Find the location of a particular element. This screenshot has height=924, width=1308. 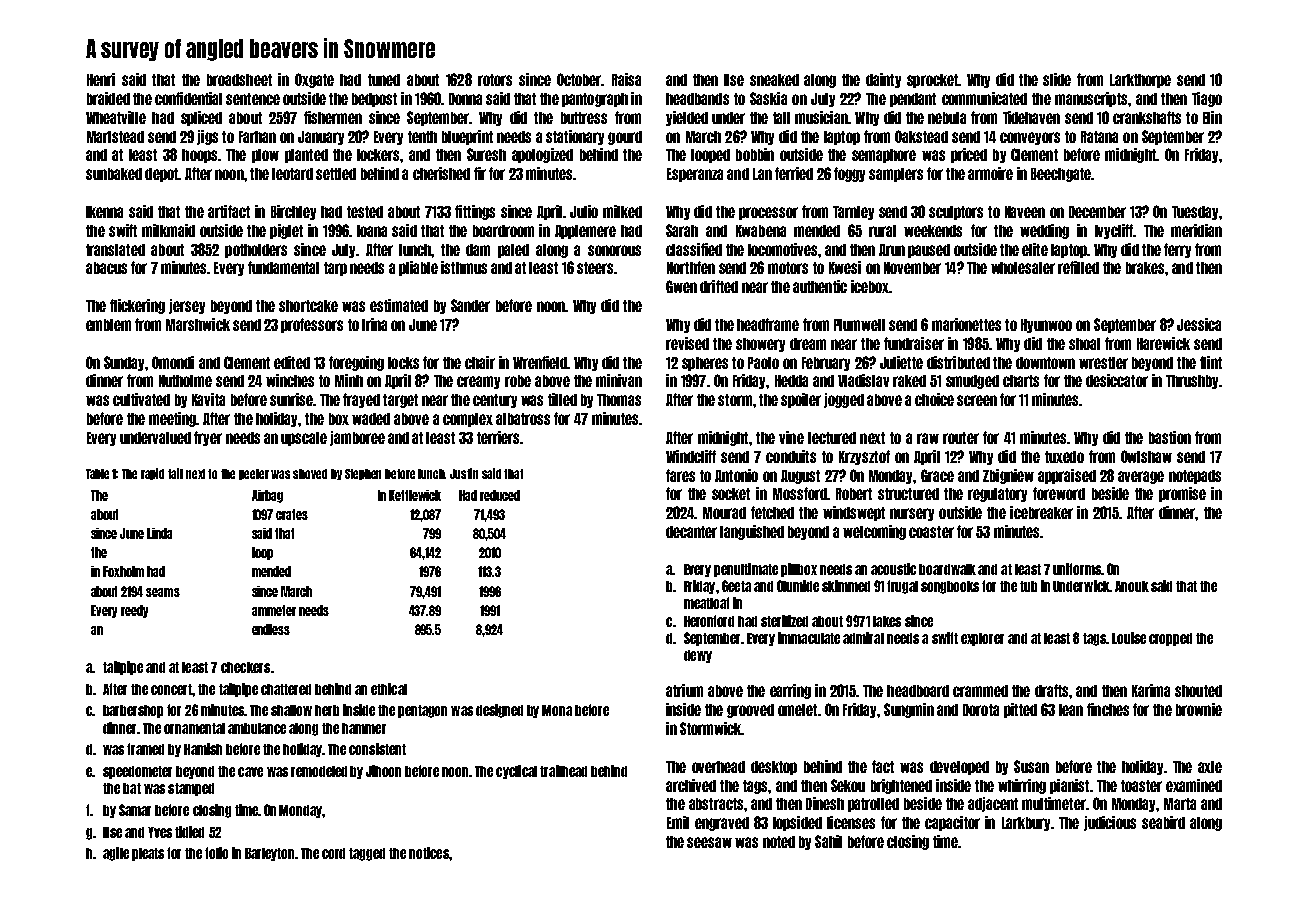

Nutholme is located at coordinates (185, 381).
